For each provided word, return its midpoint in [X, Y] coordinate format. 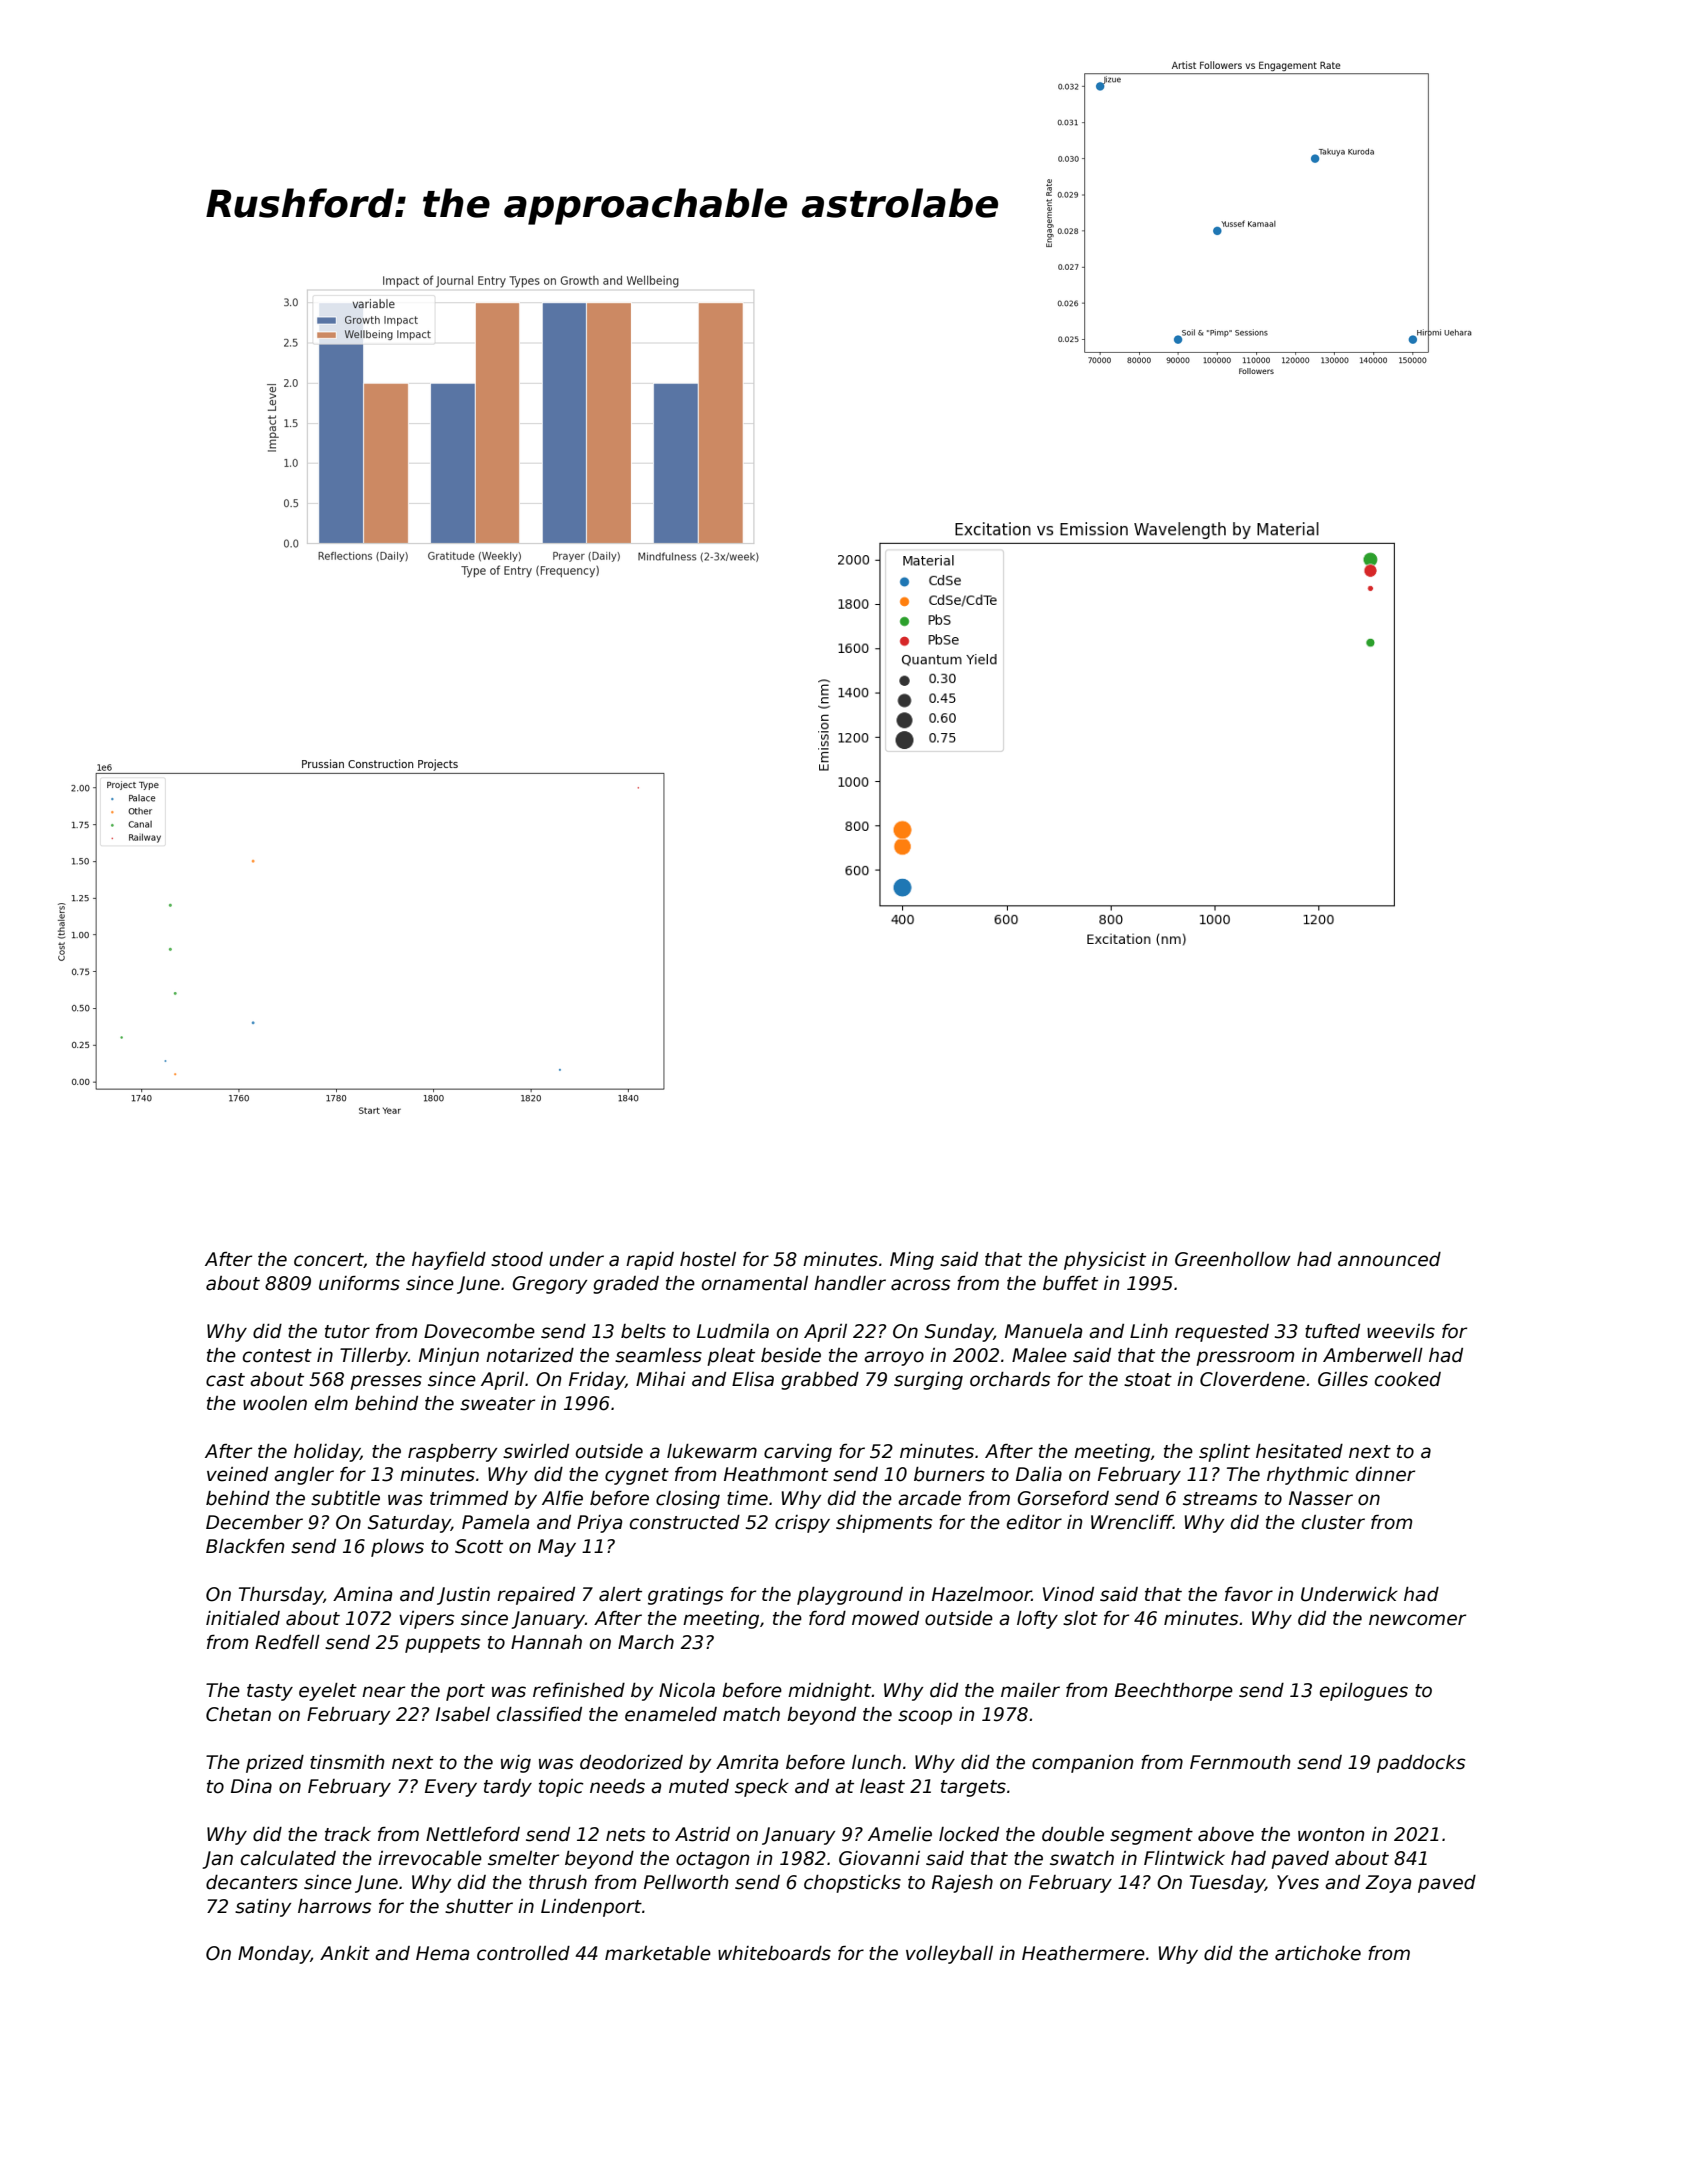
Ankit [345, 1953]
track [348, 1834]
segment [1151, 1836]
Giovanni [879, 1858]
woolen [275, 1403]
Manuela [1043, 1331]
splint [1224, 1453]
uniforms [359, 1283]
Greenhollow [1233, 1259]
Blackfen [245, 1546]
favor [1249, 1594]
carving [798, 1453]
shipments [884, 1524]
